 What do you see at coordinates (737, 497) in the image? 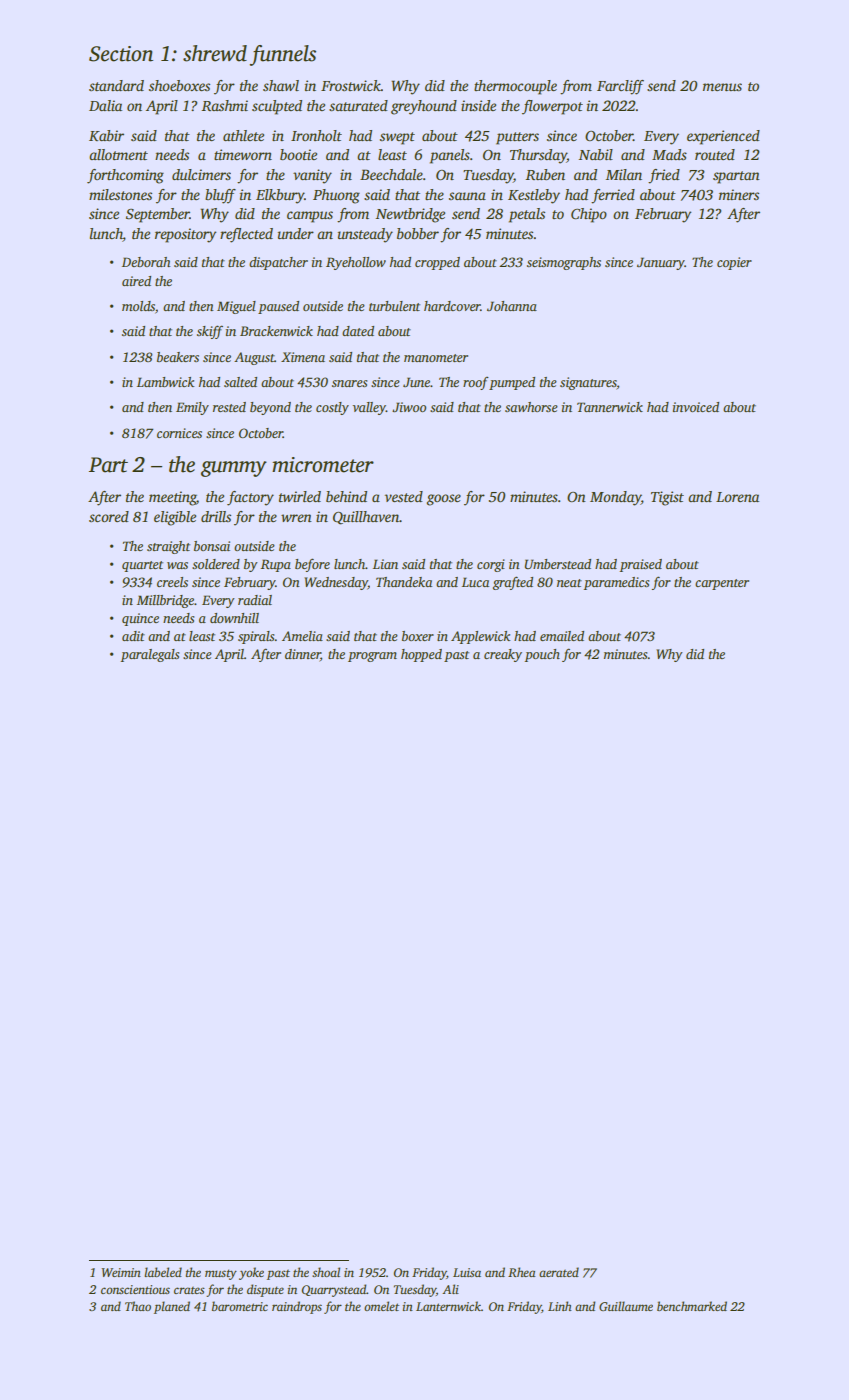
I see `Lorena` at bounding box center [737, 497].
